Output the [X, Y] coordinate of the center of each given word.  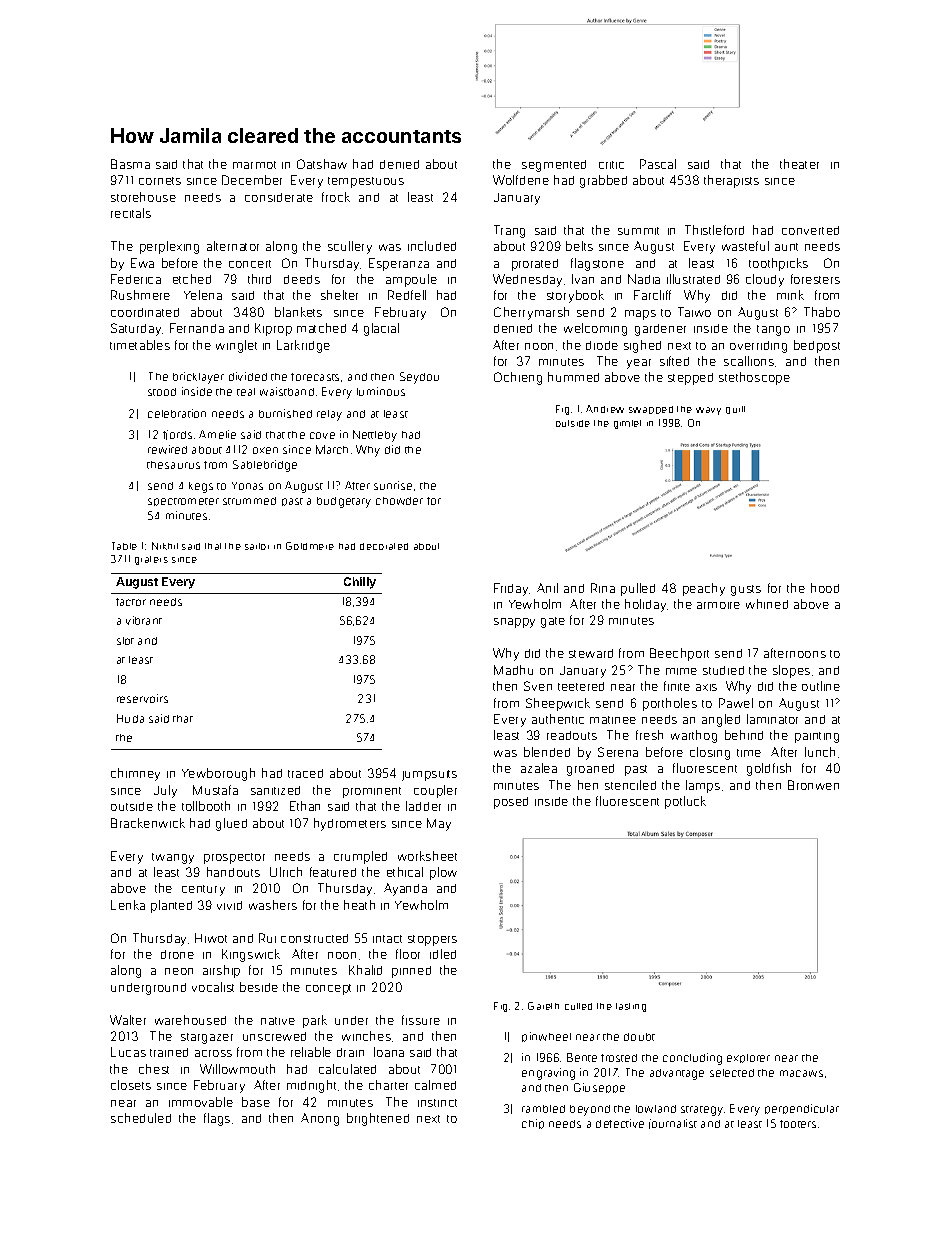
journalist [673, 1124]
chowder [399, 501]
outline [821, 686]
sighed [642, 346]
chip [533, 1124]
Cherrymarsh [531, 313]
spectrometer [183, 502]
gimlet [627, 424]
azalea [539, 768]
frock [336, 197]
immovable [201, 1102]
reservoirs [142, 698]
